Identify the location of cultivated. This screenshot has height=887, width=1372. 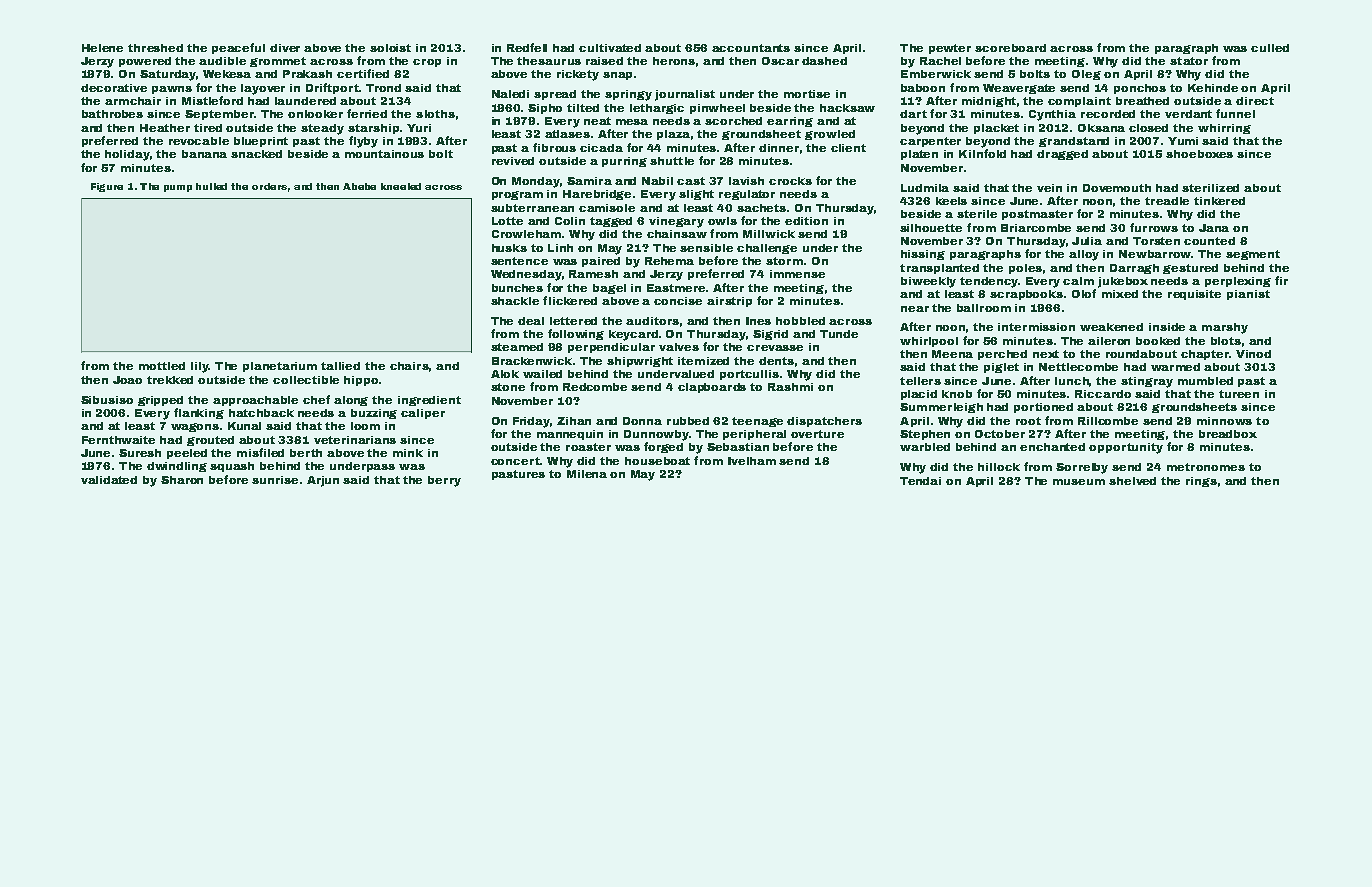
(610, 48).
